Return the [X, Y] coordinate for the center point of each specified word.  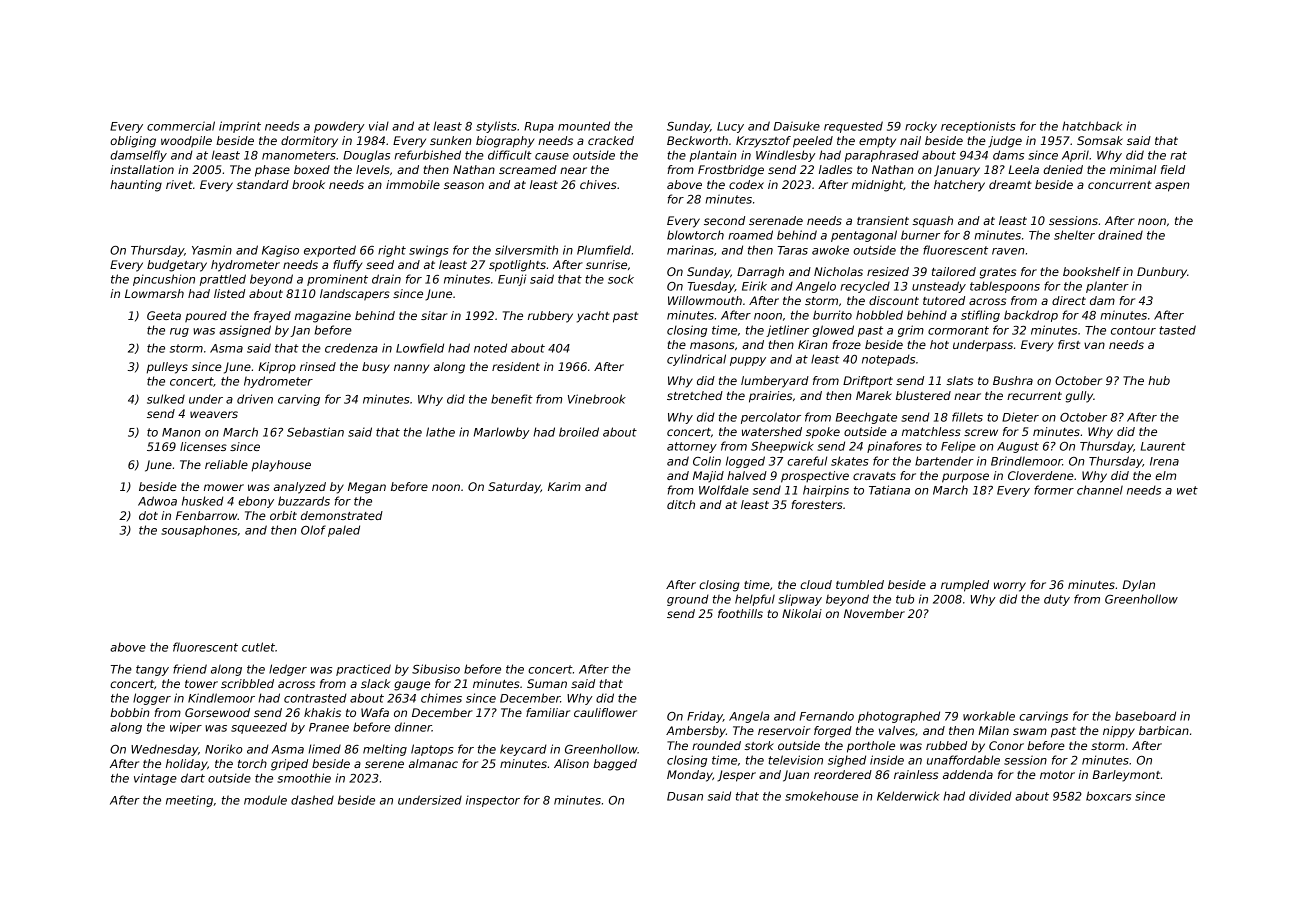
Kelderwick [908, 796]
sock [621, 279]
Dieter [1020, 417]
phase [272, 171]
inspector [493, 801]
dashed [312, 800]
